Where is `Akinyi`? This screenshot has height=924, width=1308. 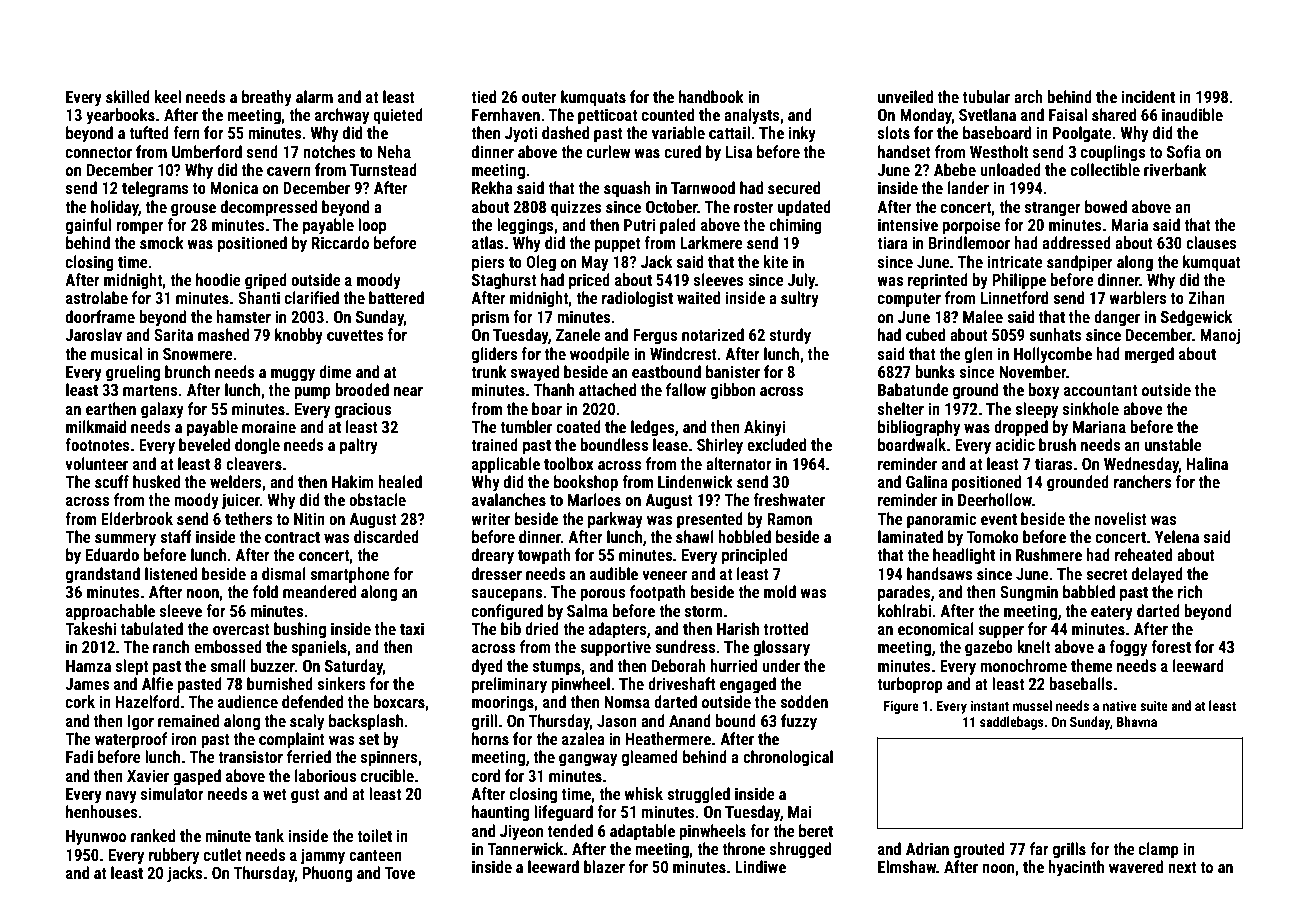 Akinyi is located at coordinates (765, 428).
